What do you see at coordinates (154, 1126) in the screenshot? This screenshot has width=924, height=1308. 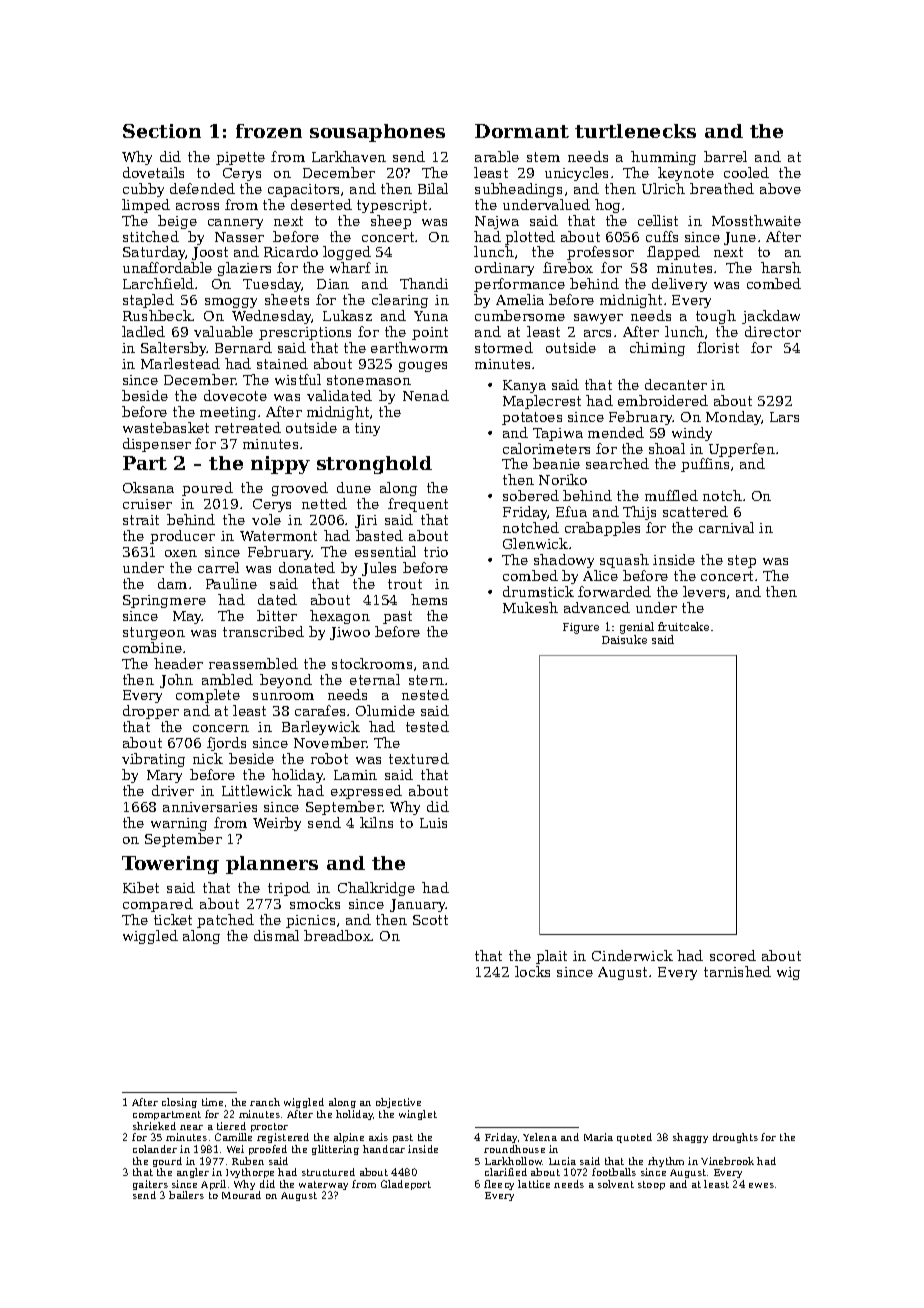 I see `shrieked` at bounding box center [154, 1126].
